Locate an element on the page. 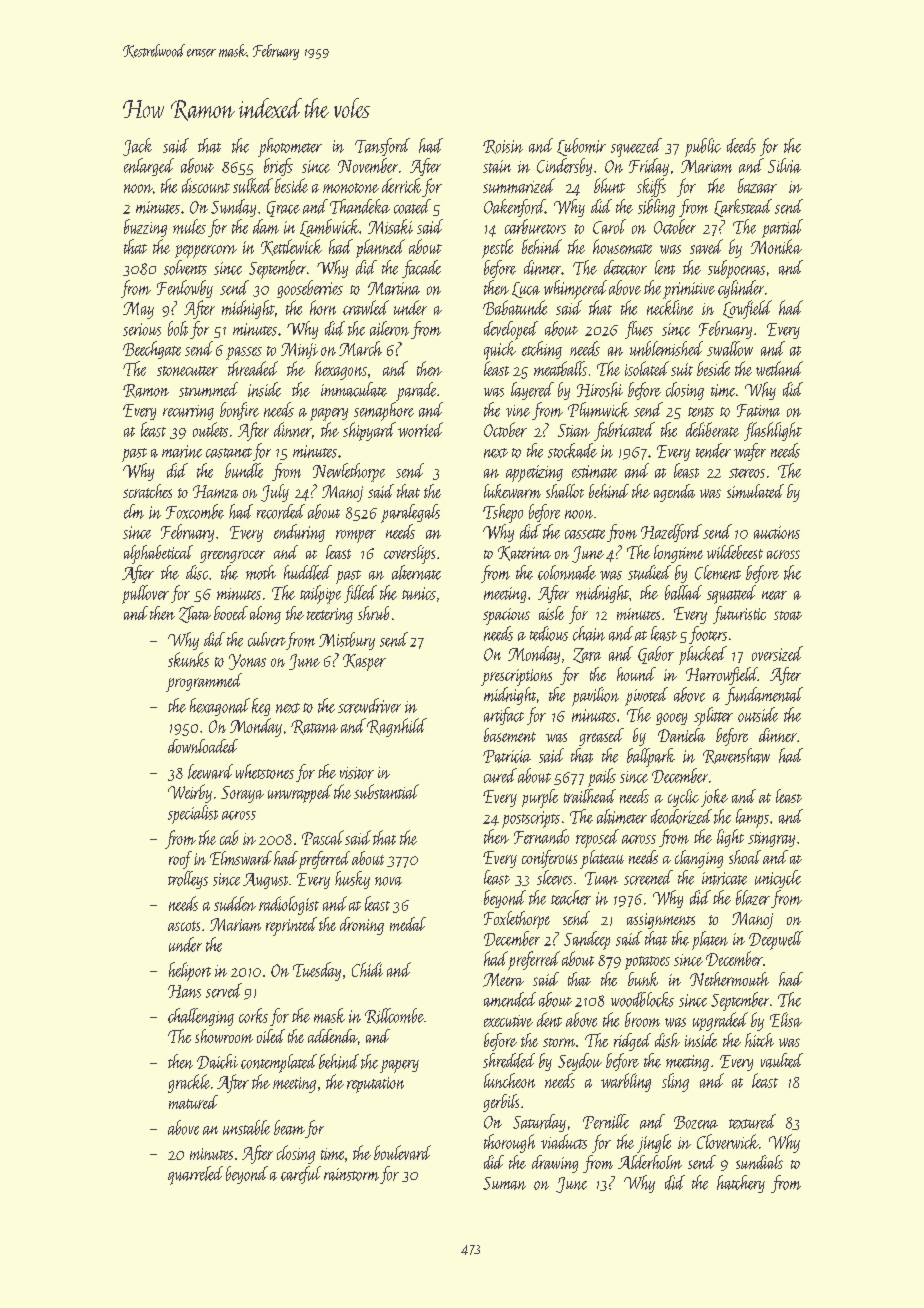  gooseberries is located at coordinates (310, 289).
